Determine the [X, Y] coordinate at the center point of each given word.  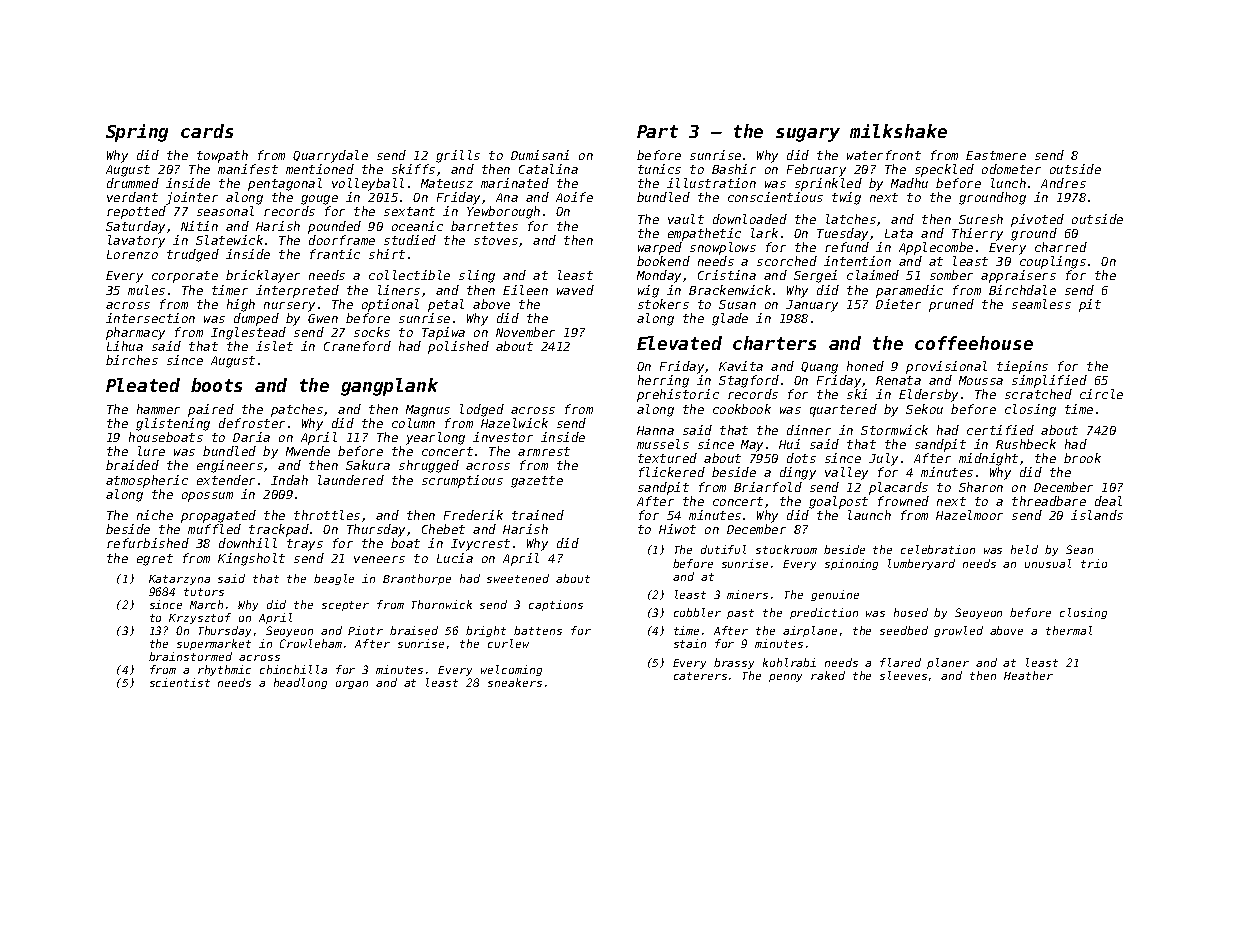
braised [414, 630]
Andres [1063, 183]
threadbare [1049, 501]
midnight [988, 459]
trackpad [279, 530]
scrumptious [462, 481]
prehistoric [678, 395]
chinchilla [293, 669]
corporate [185, 277]
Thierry [977, 234]
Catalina [548, 169]
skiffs [413, 169]
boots [216, 385]
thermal [1069, 630]
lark [764, 233]
